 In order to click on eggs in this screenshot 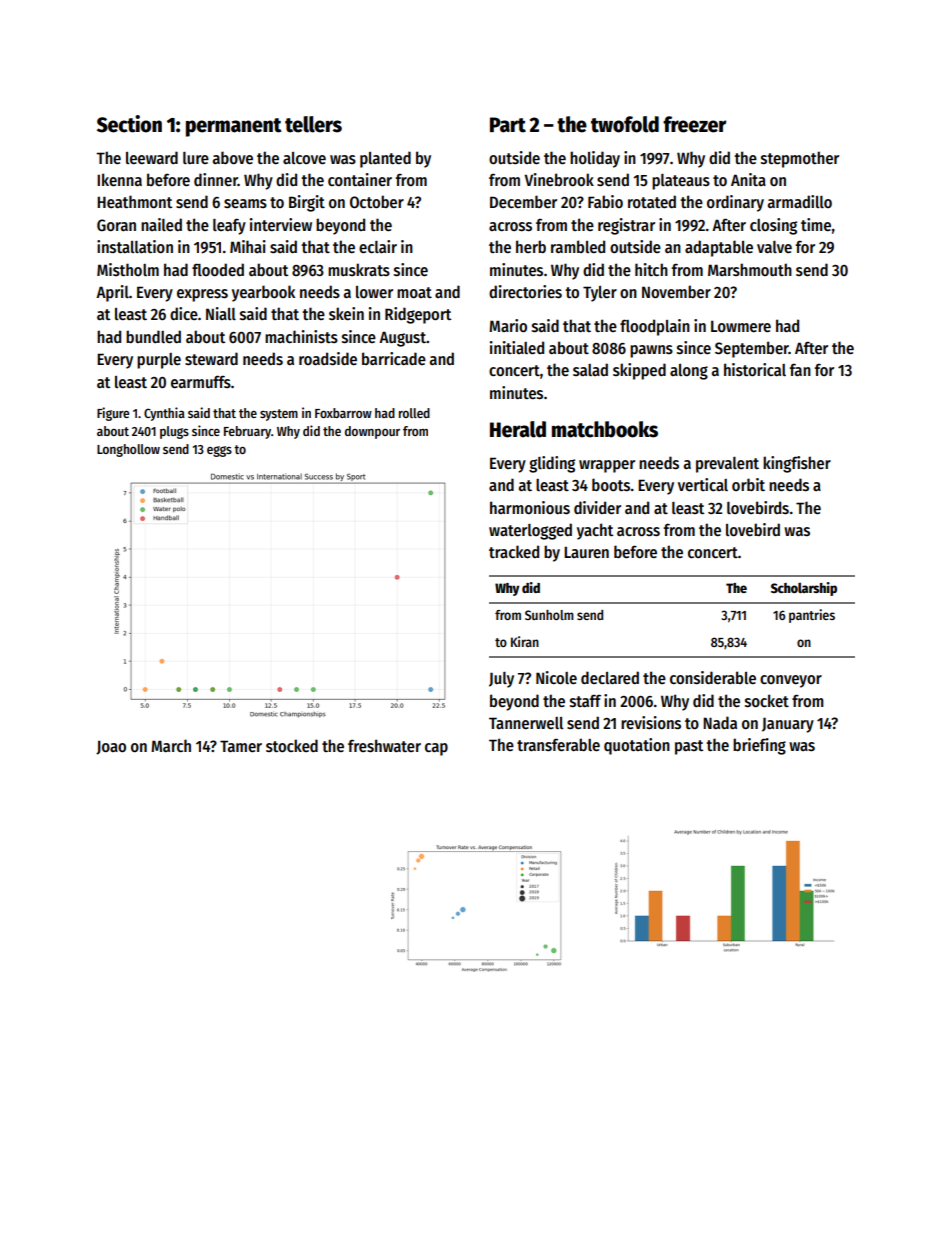, I will do `click(219, 451)`.
